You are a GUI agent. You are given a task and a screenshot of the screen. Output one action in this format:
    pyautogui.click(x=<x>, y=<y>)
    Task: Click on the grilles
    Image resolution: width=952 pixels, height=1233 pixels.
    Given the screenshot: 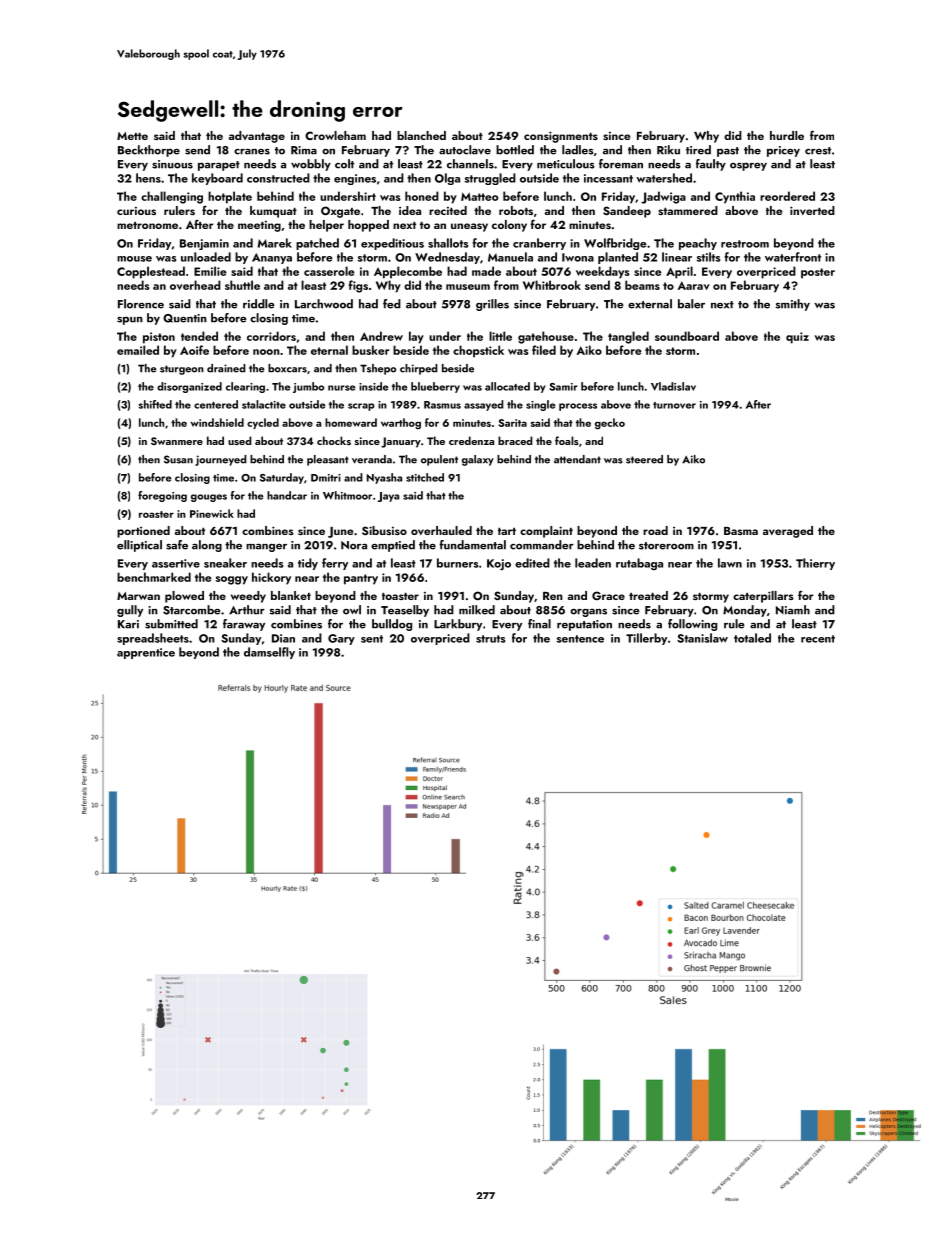 What is the action you would take?
    pyautogui.click(x=492, y=305)
